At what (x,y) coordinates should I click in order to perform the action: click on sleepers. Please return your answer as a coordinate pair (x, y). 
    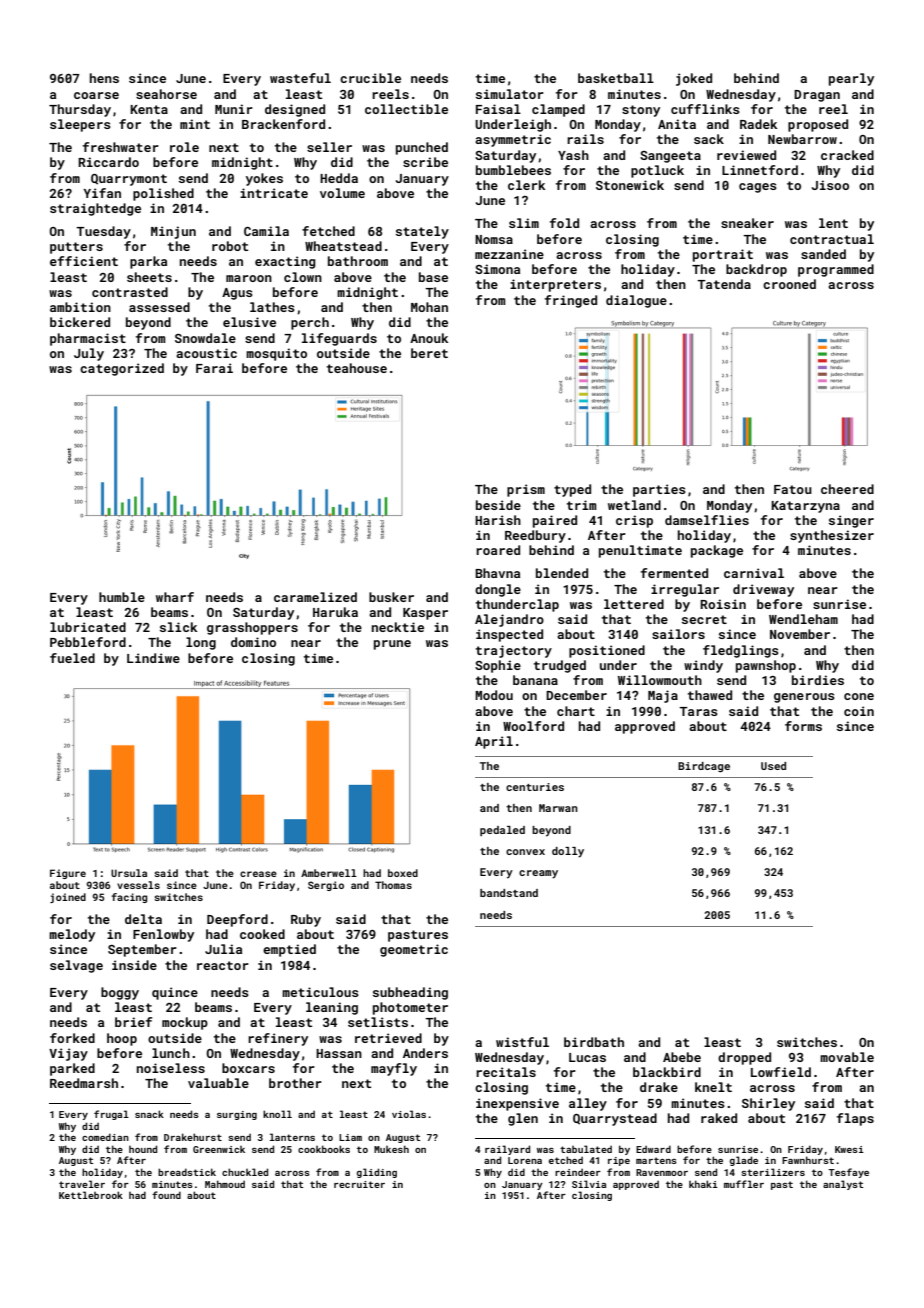
    Looking at the image, I should click on (80, 125).
